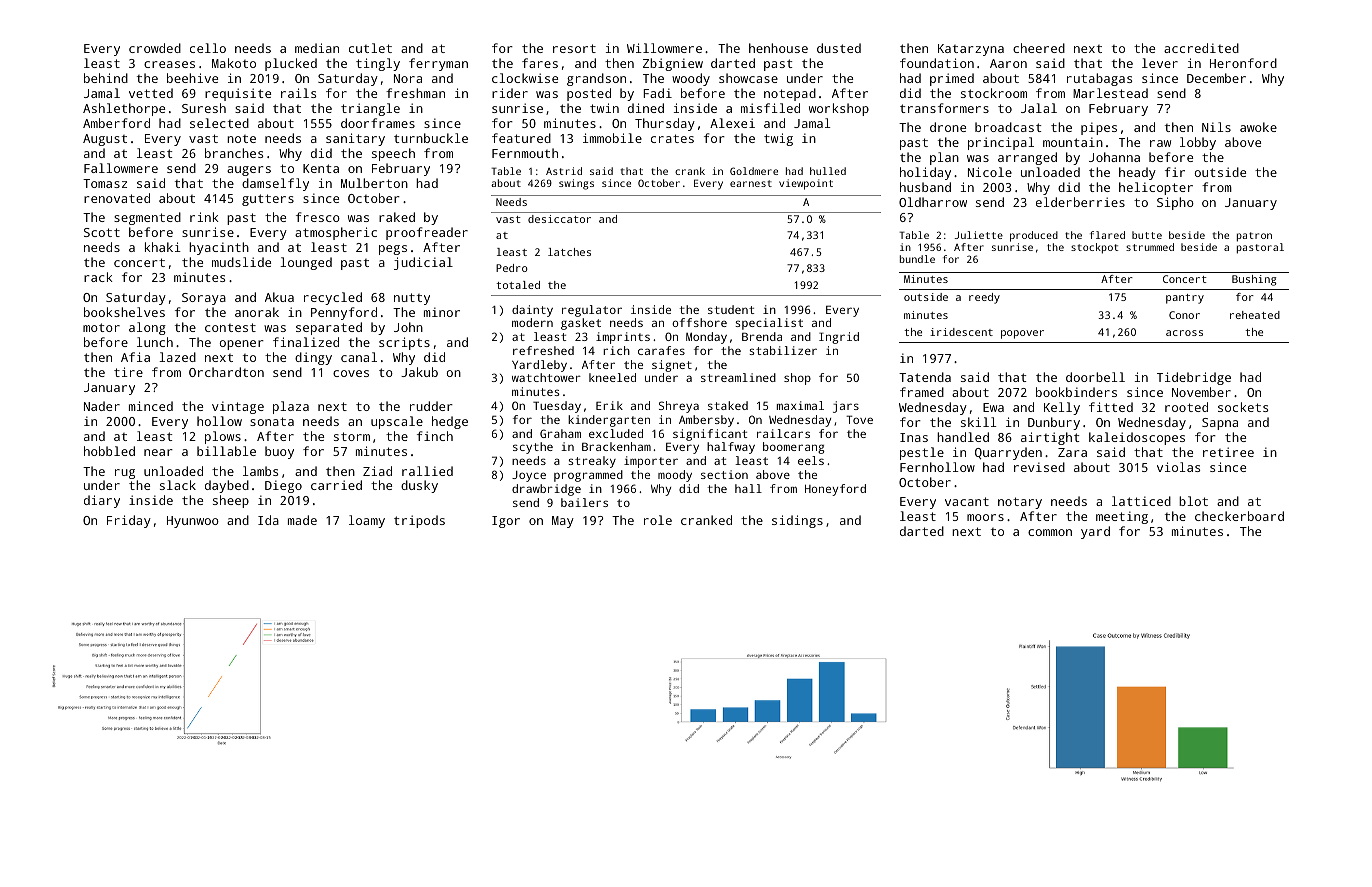 This screenshot has height=887, width=1372. Describe the element at coordinates (732, 123) in the screenshot. I see `Alexei` at that location.
